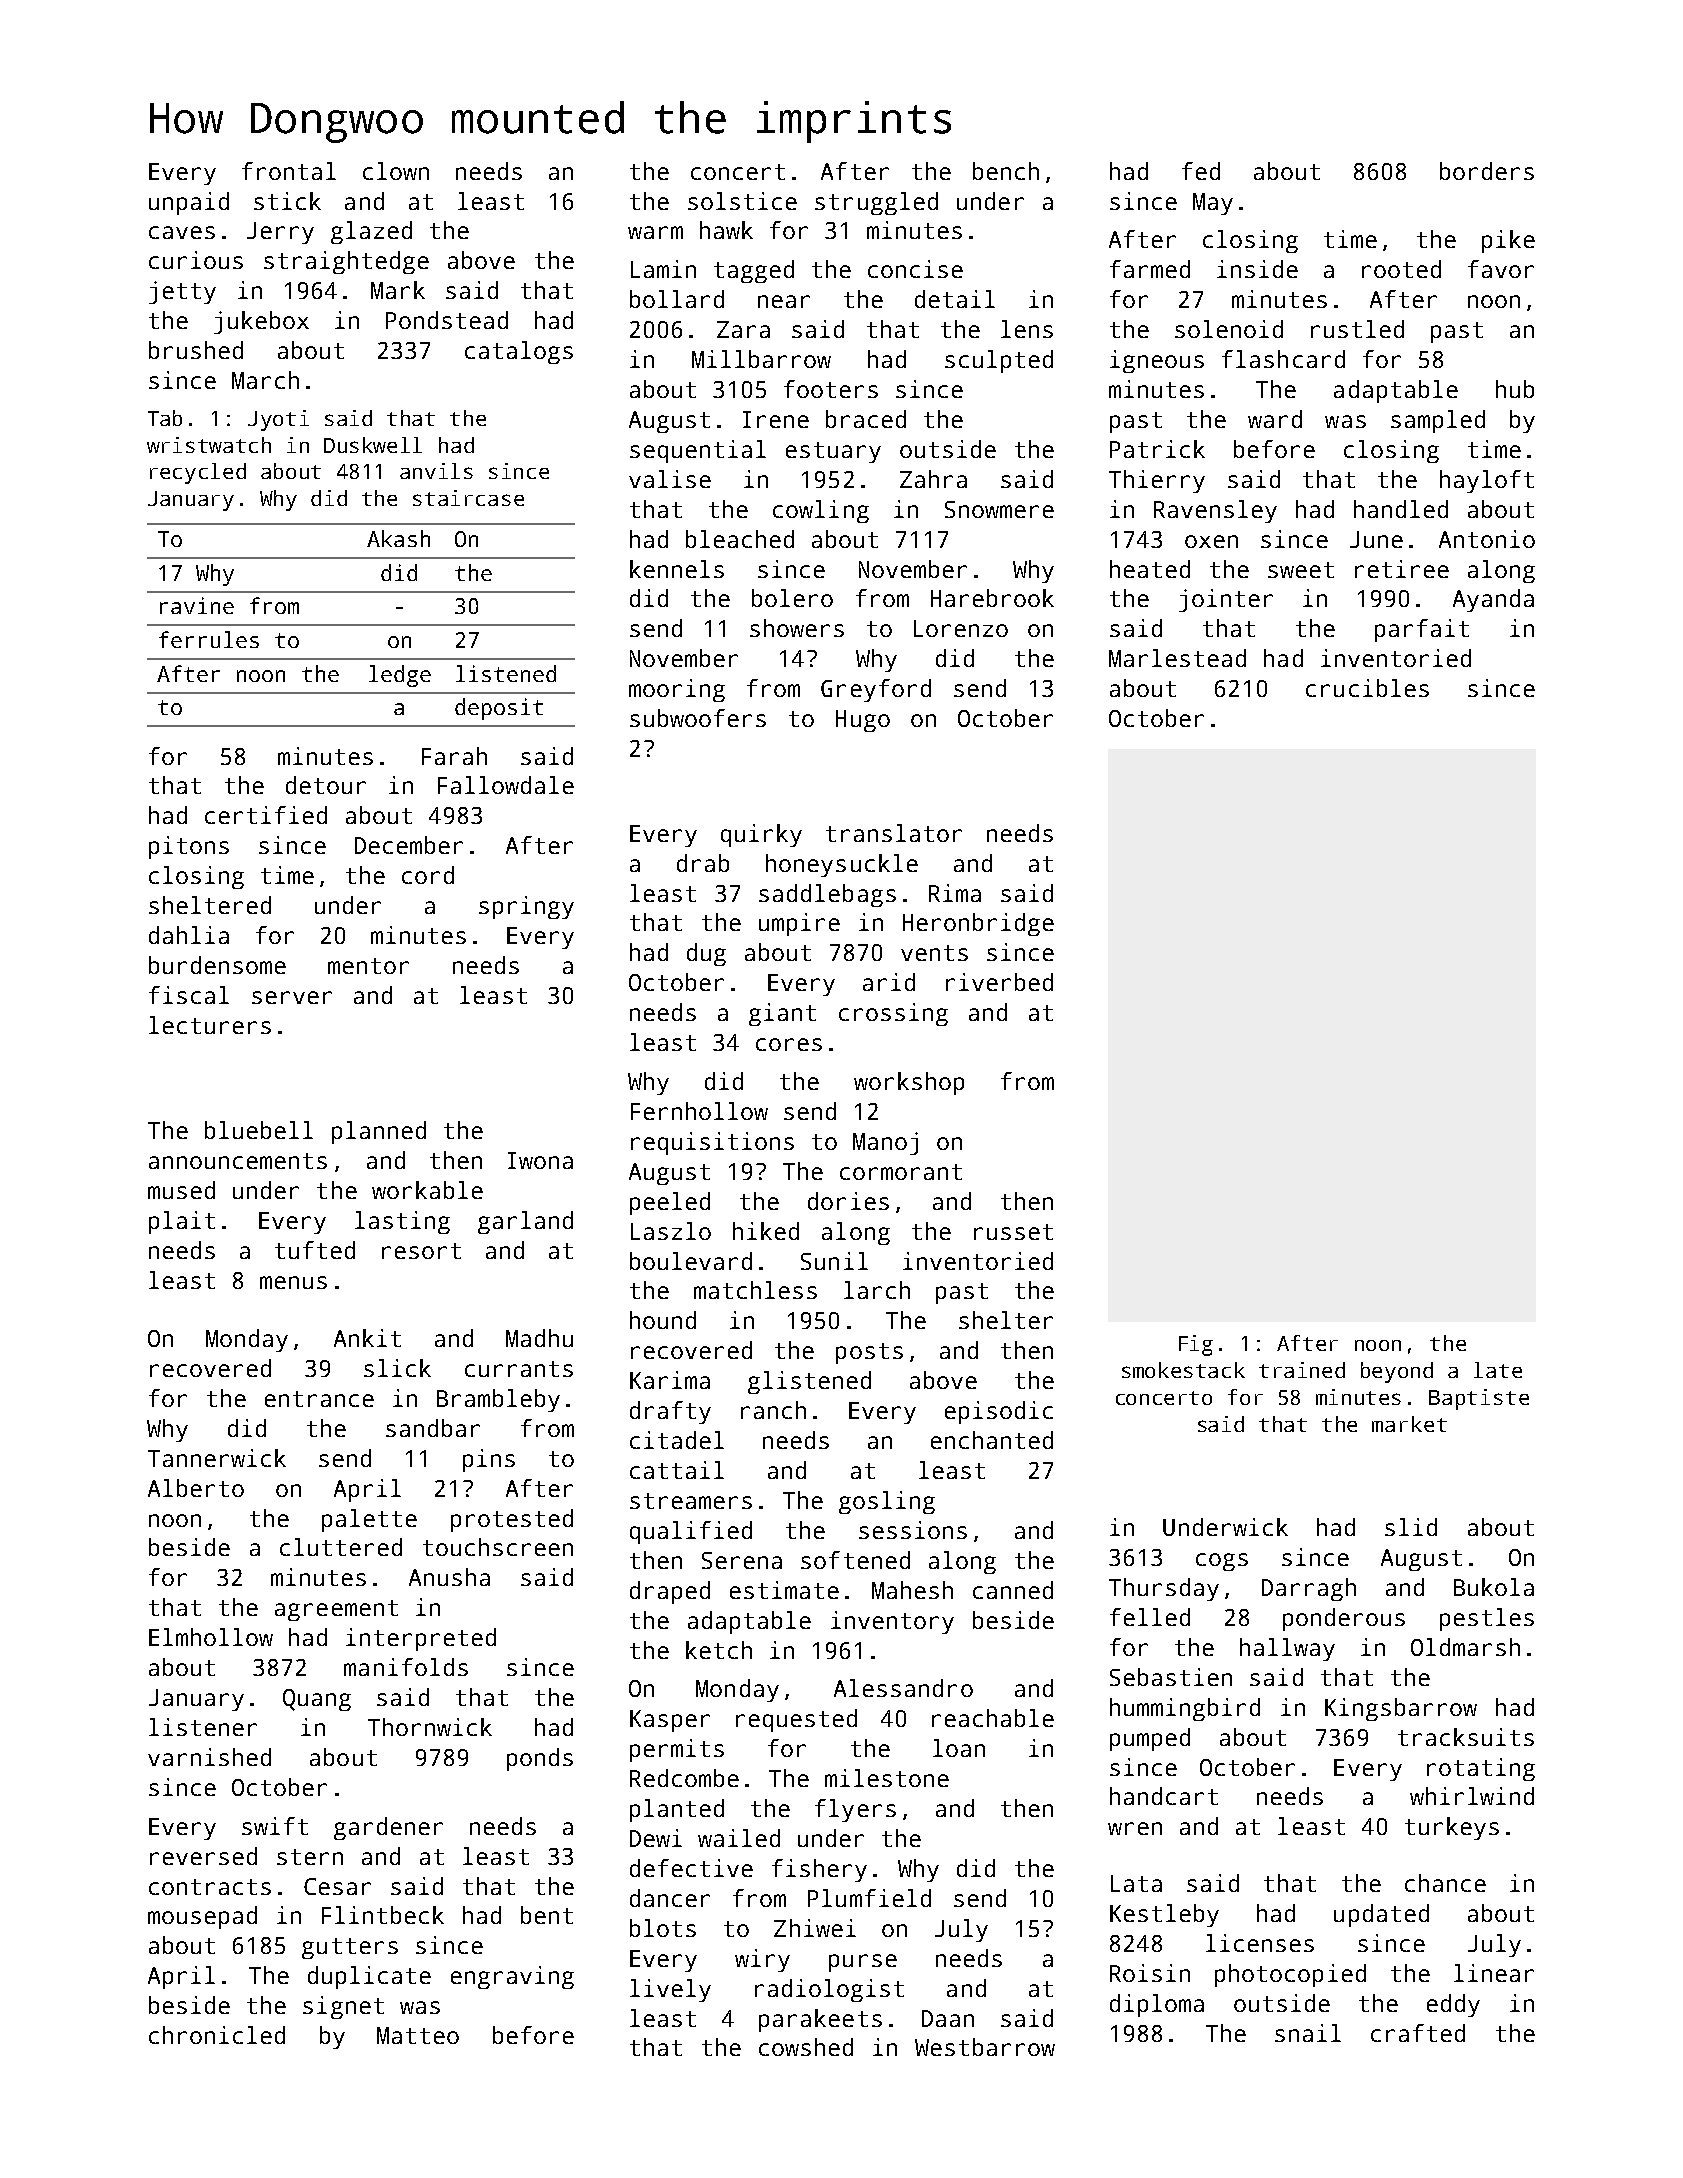  I want to click on solstice, so click(742, 201).
